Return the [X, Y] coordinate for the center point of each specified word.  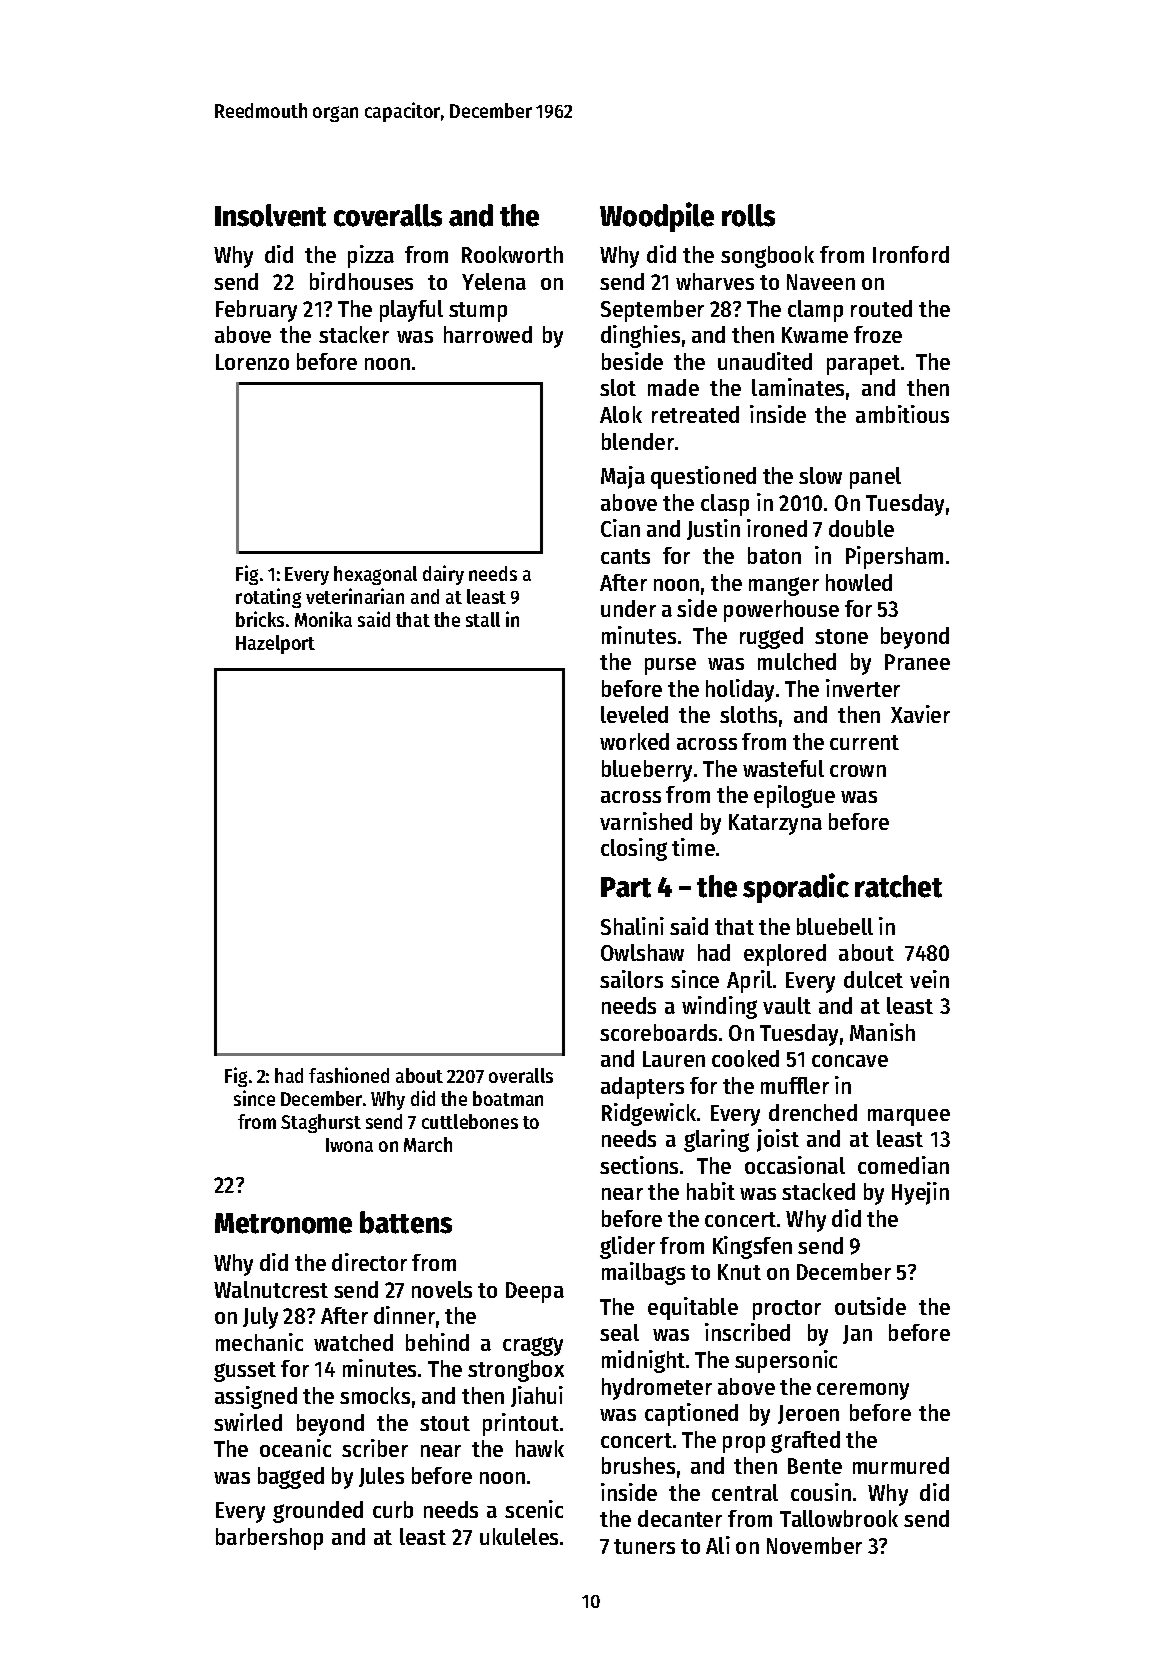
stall [483, 619]
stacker [354, 334]
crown [858, 771]
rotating [268, 598]
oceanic [295, 1448]
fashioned [349, 1075]
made [673, 387]
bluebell [835, 926]
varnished [646, 821]
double [861, 528]
